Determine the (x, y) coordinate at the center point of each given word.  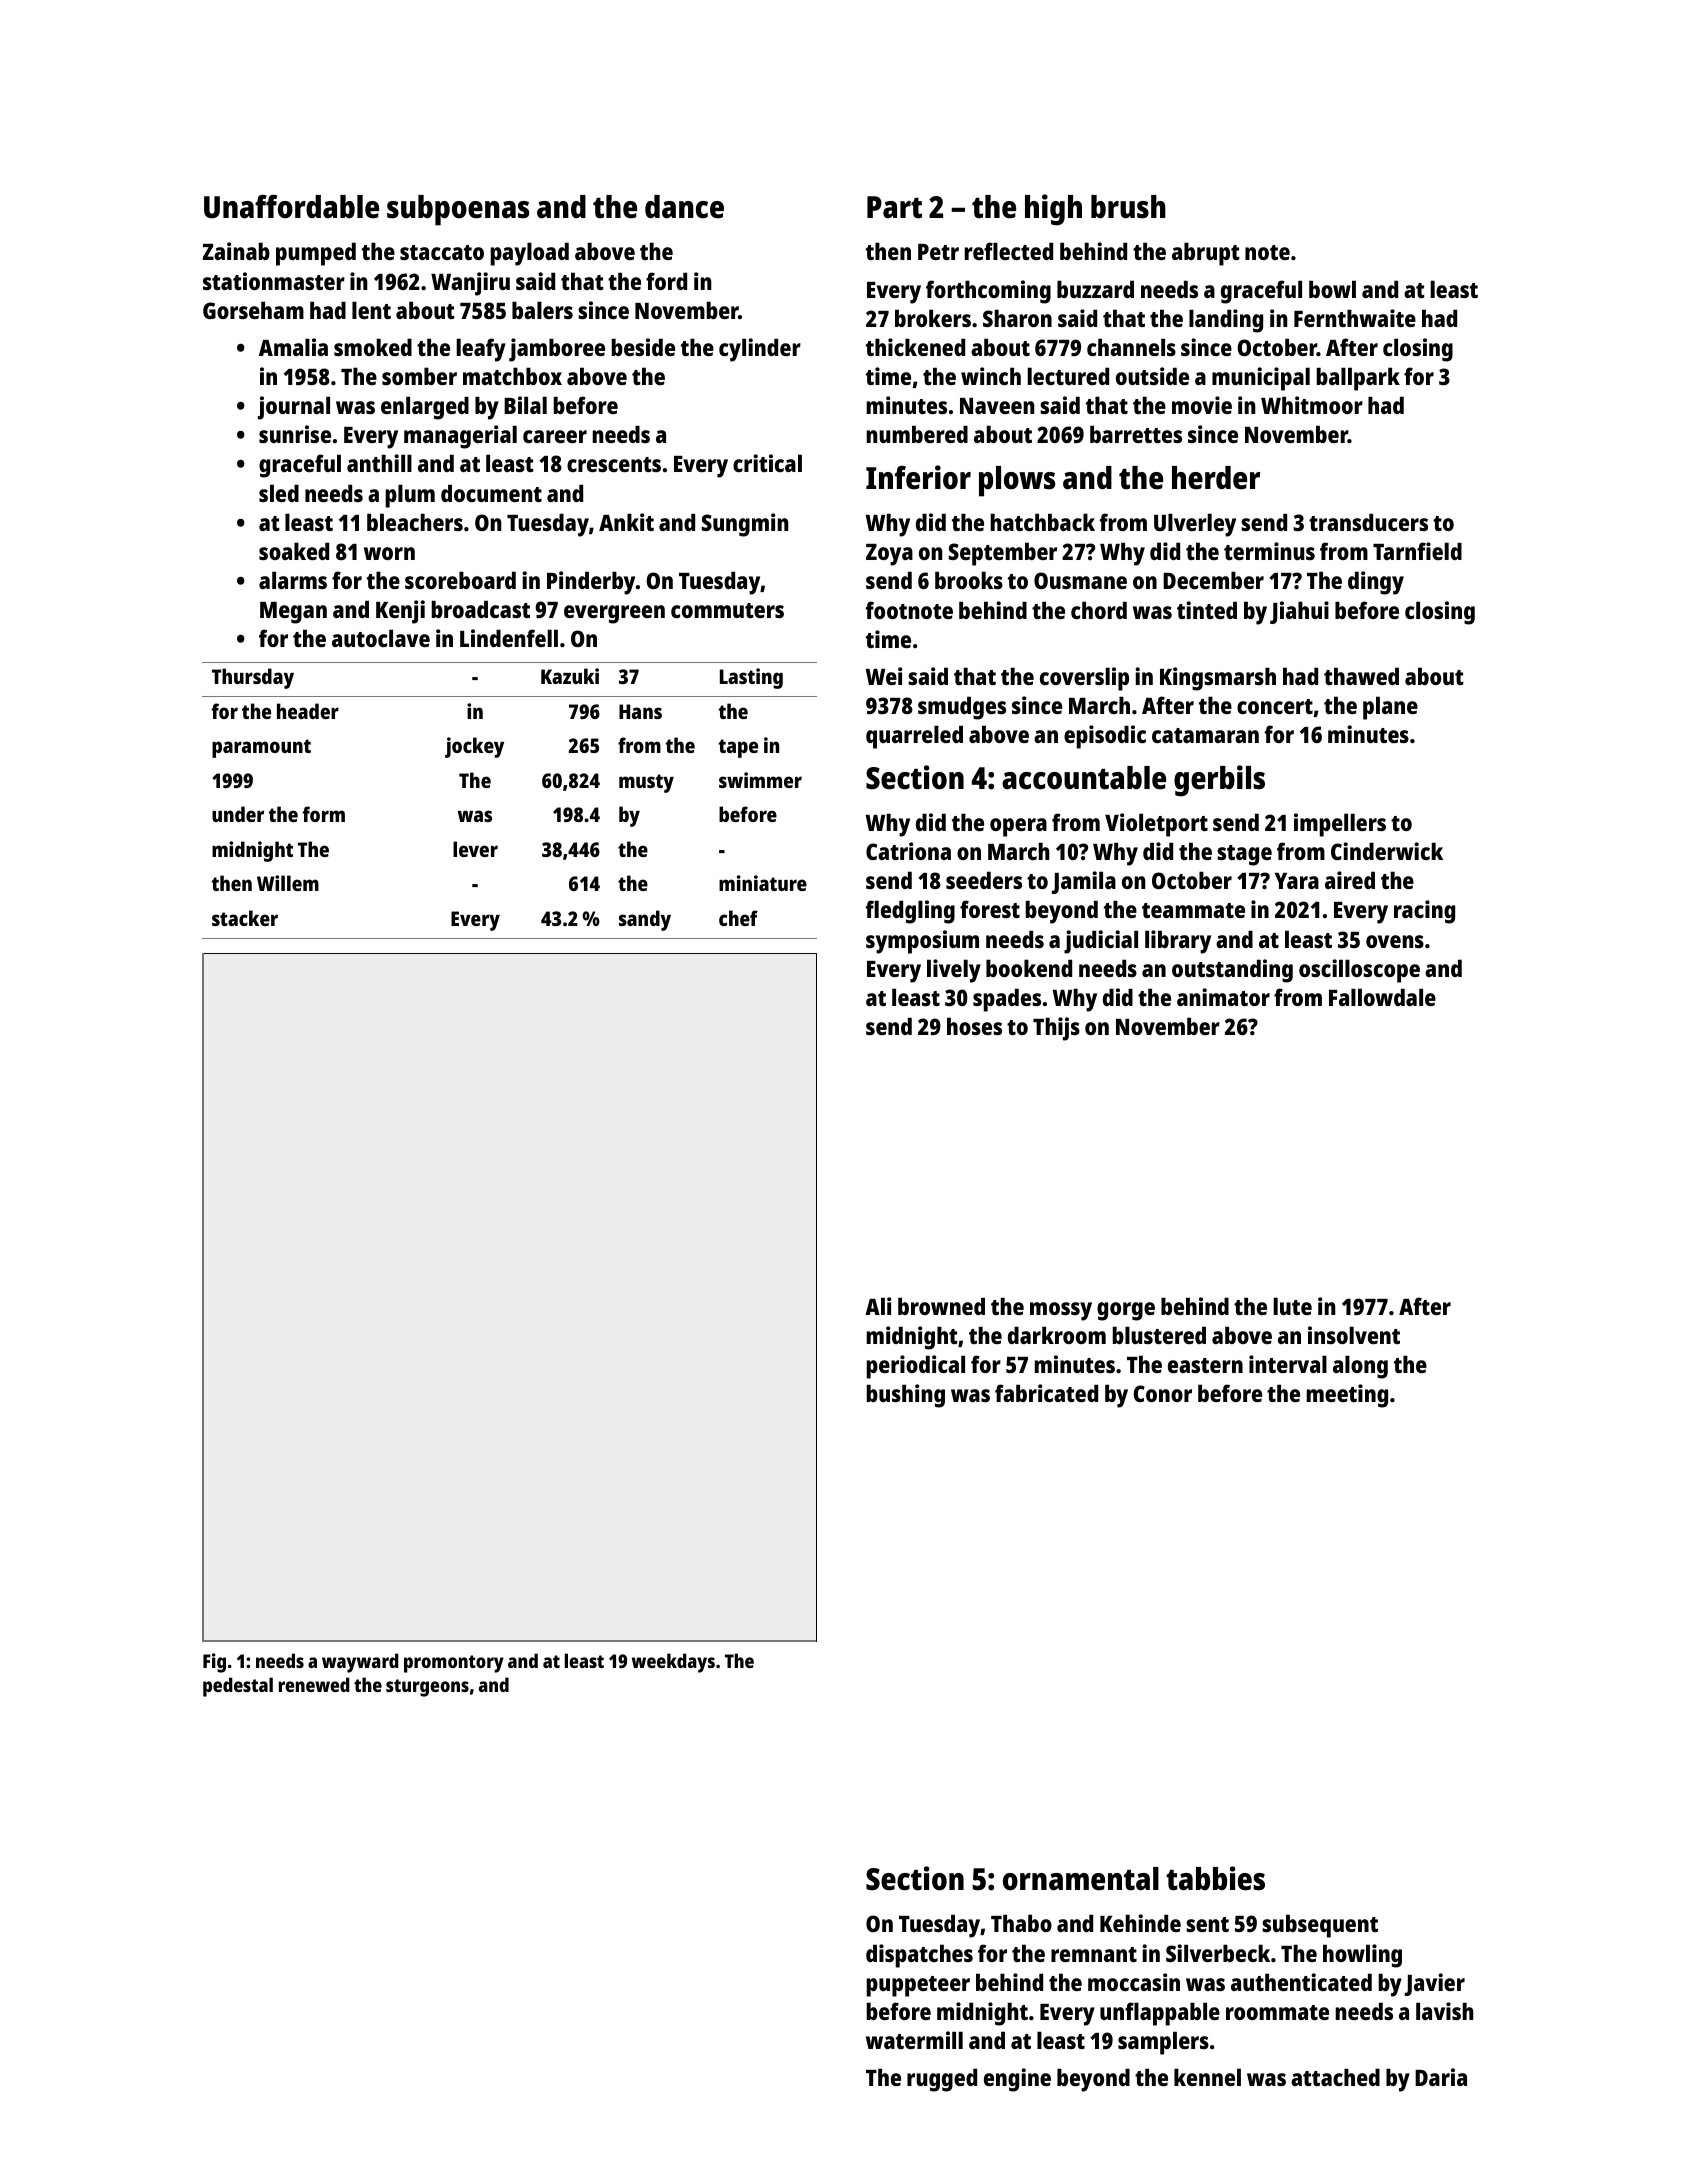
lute (1292, 1306)
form (323, 814)
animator (1223, 997)
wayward (360, 1663)
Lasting (751, 678)
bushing (905, 1396)
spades (1007, 1000)
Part (894, 207)
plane (1390, 708)
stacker (245, 918)
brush (1128, 207)
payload (529, 254)
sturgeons (427, 1688)
